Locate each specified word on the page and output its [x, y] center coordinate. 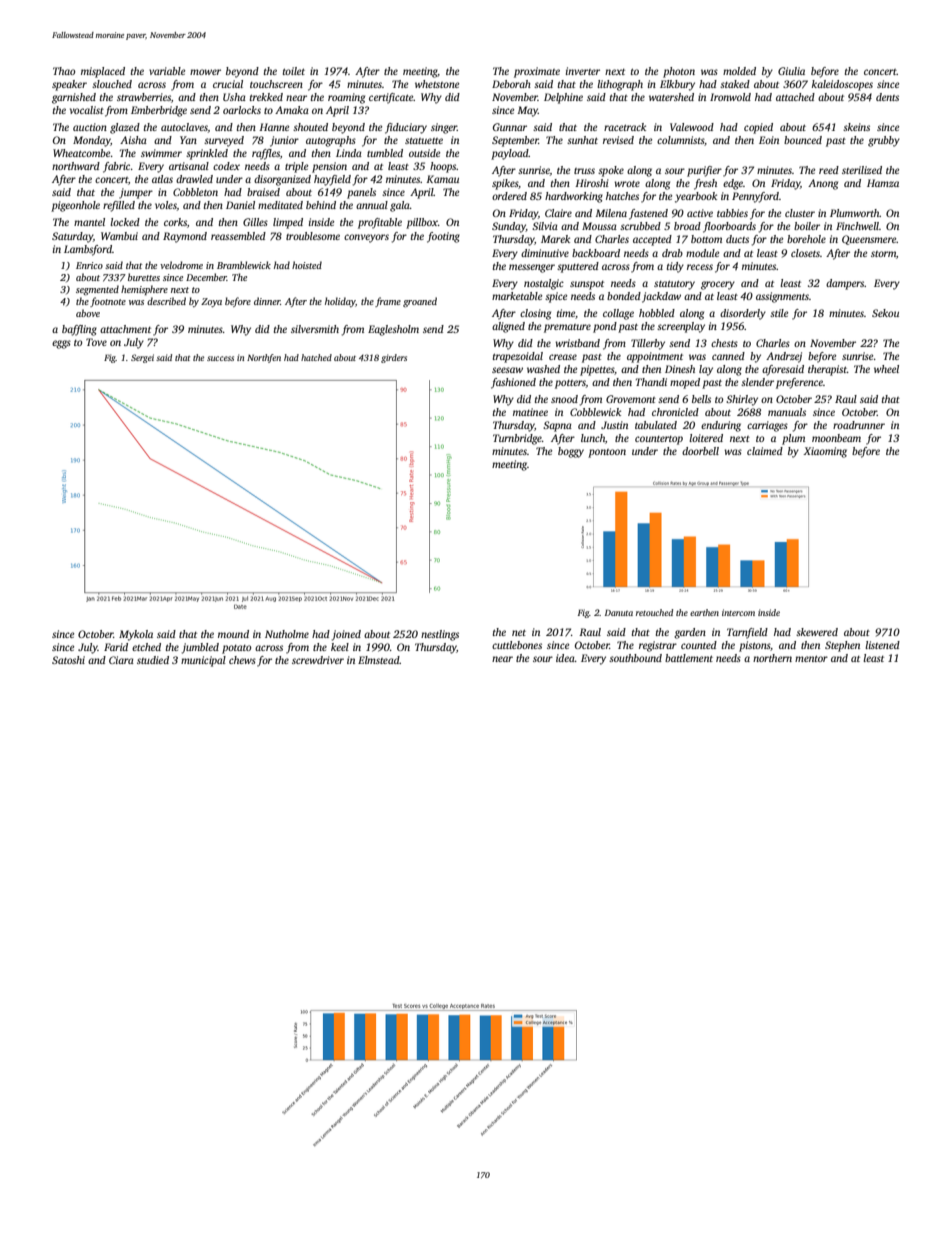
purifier [704, 171]
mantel [89, 222]
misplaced [103, 72]
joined [346, 635]
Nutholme [287, 634]
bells [701, 399]
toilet [294, 71]
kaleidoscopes [842, 85]
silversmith [315, 329]
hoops [443, 167]
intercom [738, 612]
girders [394, 358]
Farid [116, 647]
